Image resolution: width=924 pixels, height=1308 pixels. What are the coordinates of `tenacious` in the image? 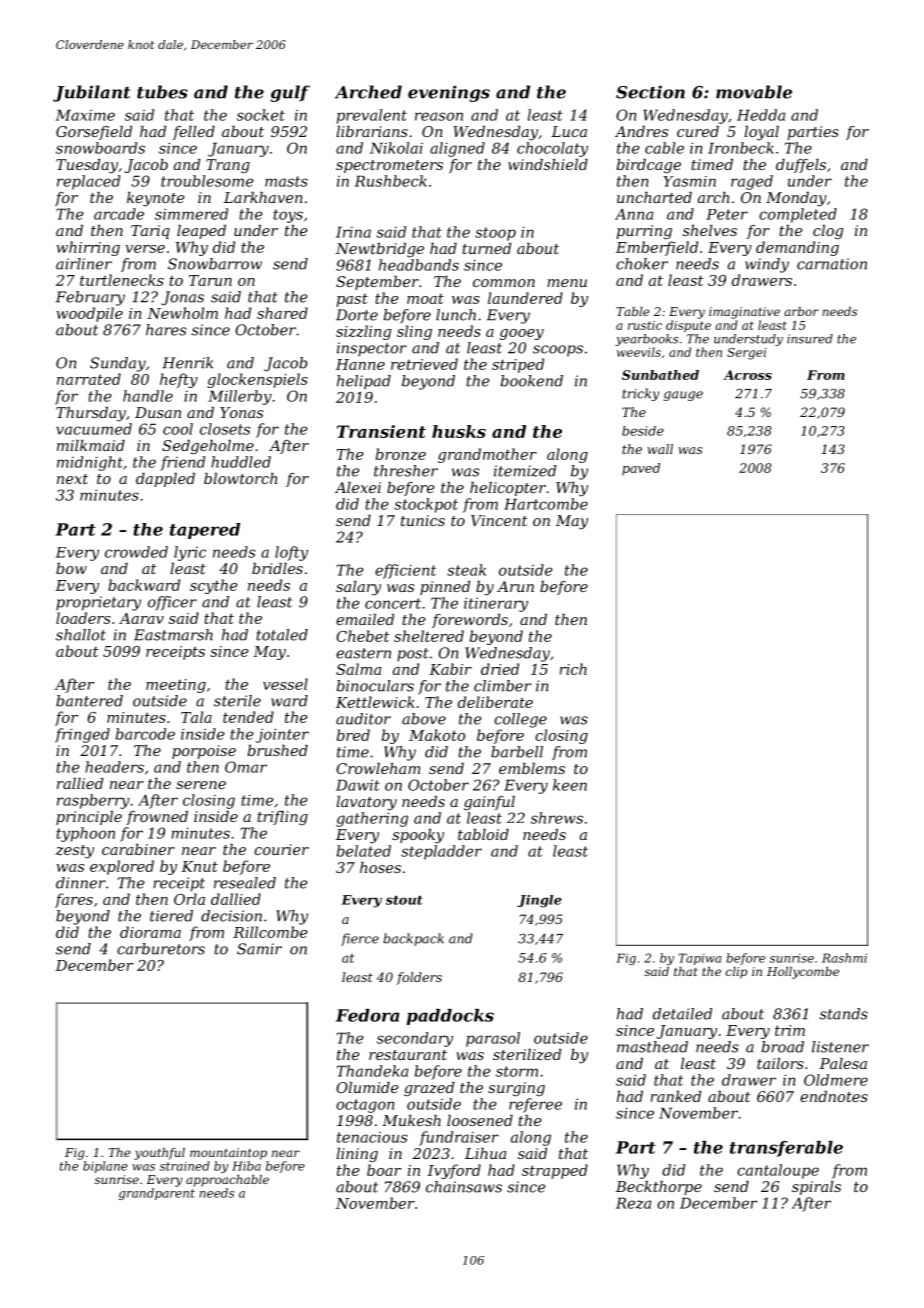 It's located at (372, 1137).
